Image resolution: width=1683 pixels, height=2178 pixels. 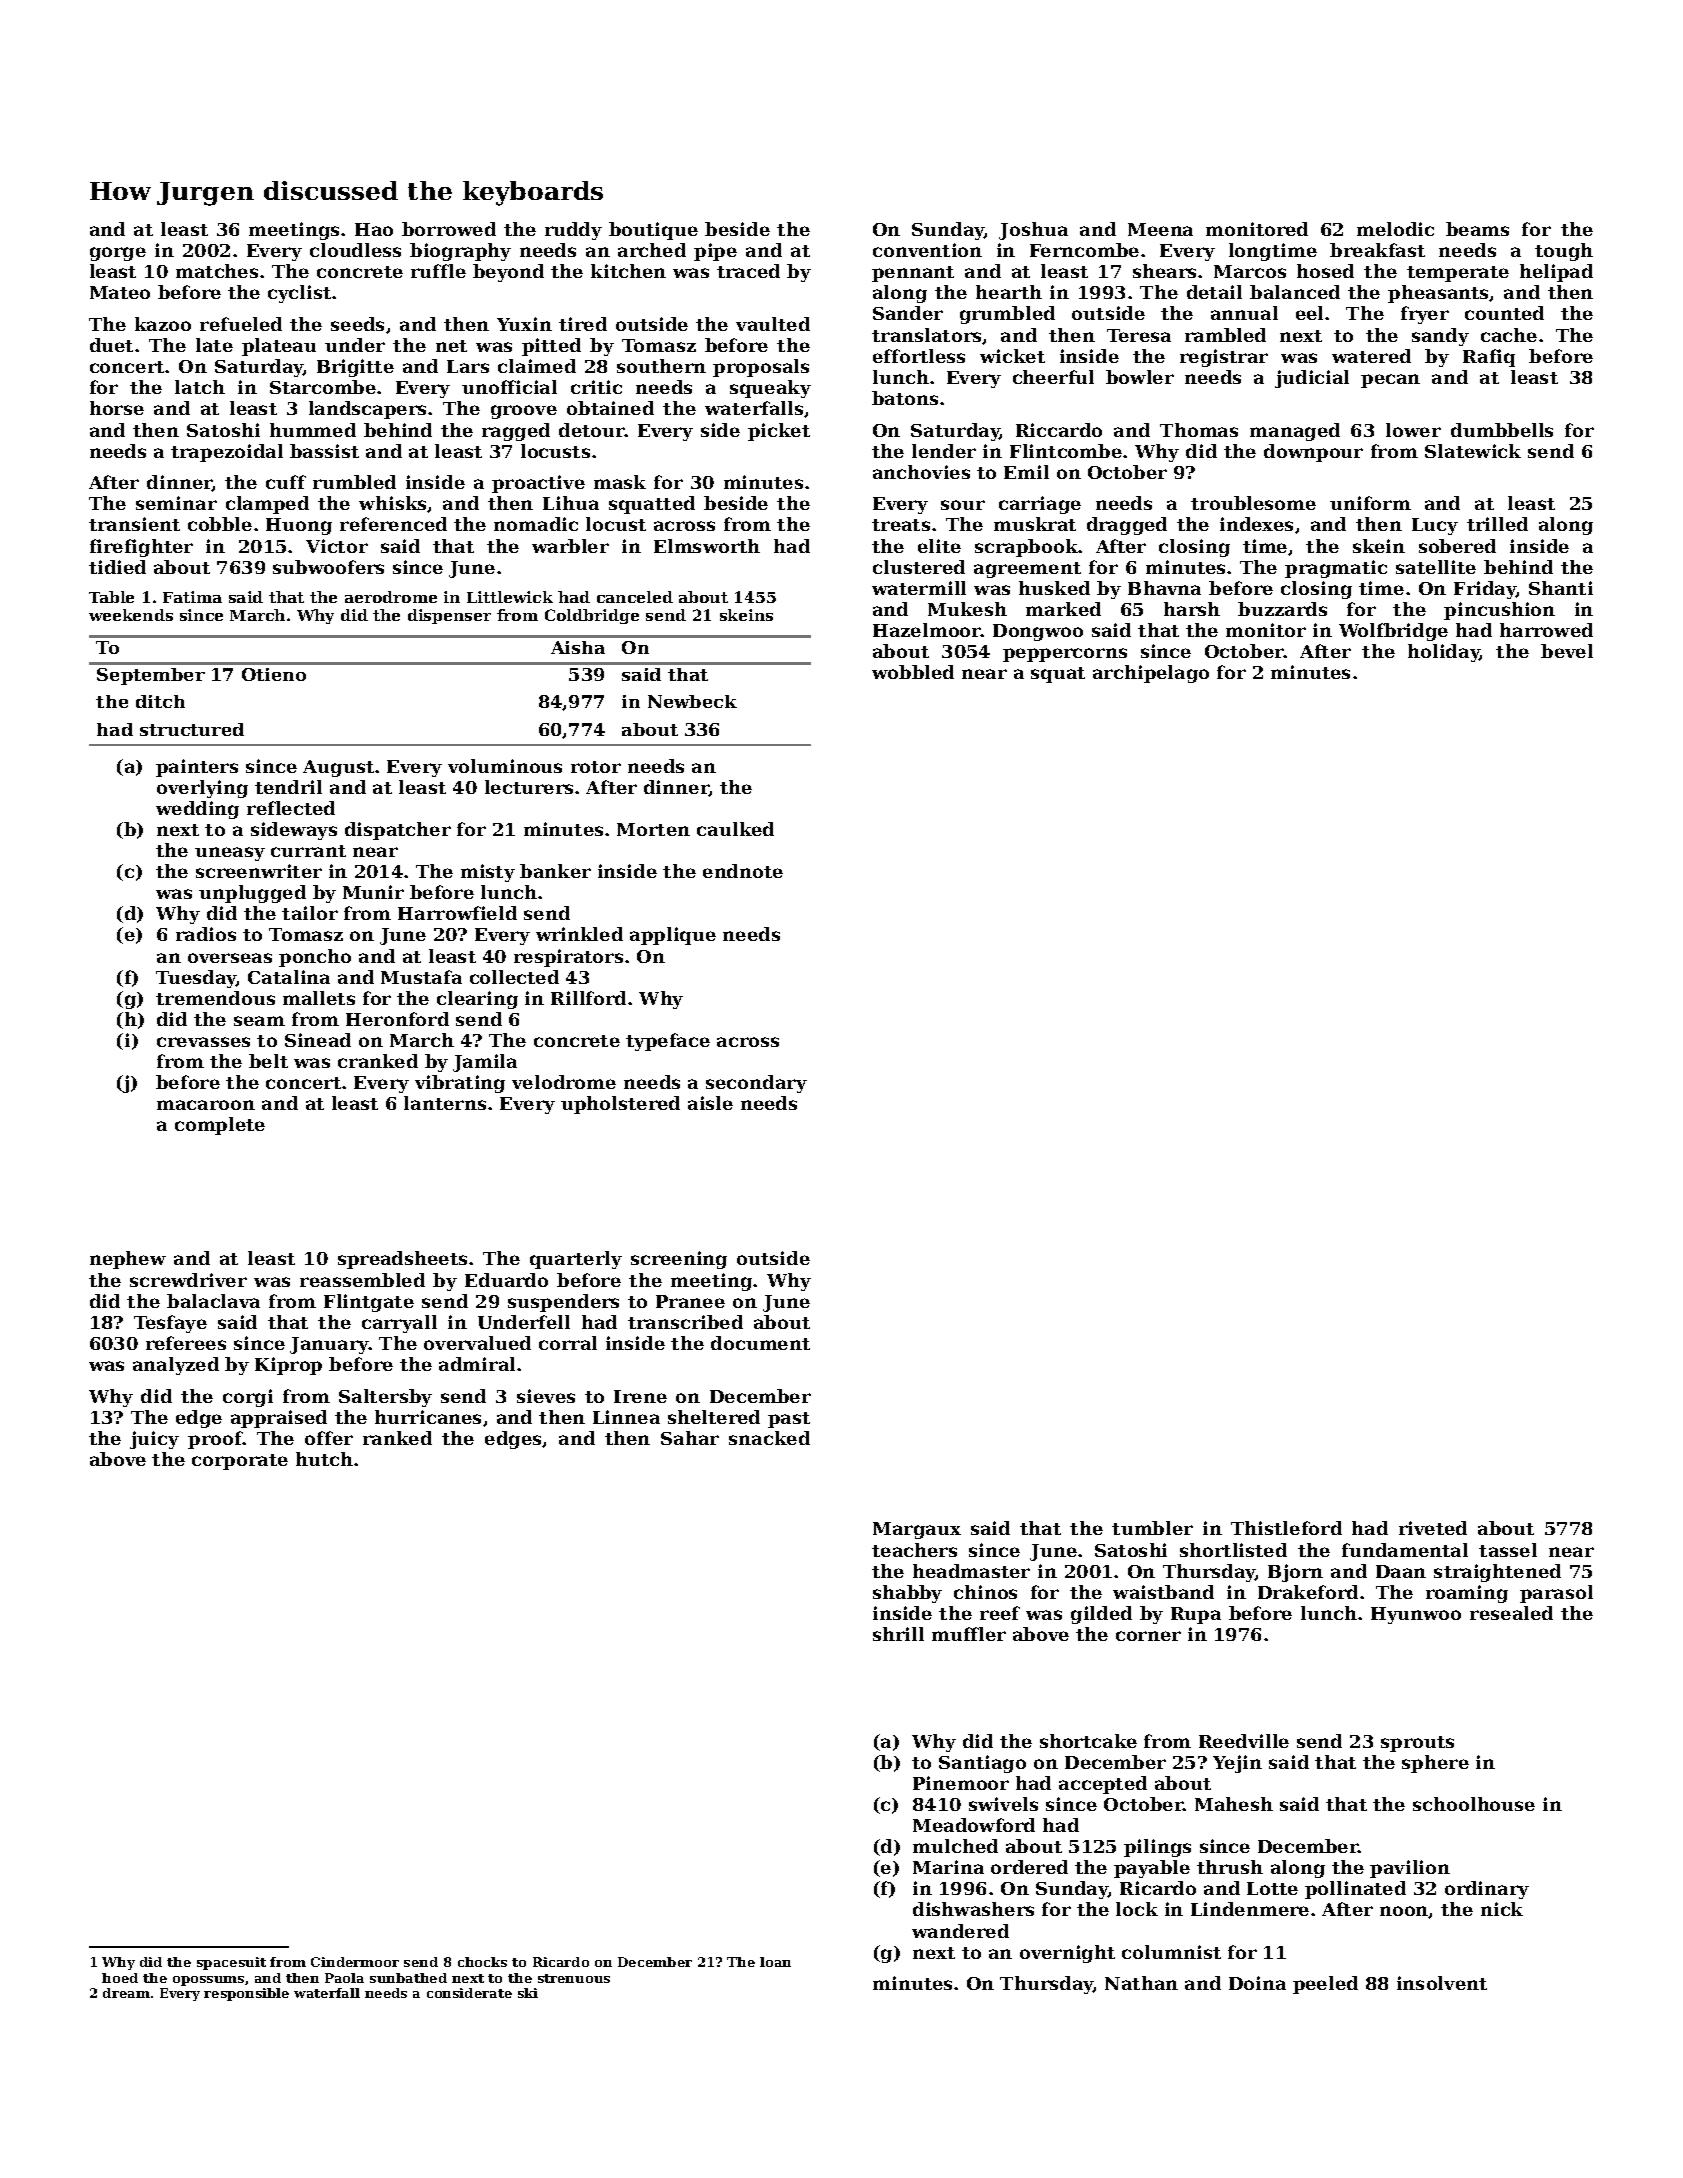 What do you see at coordinates (449, 229) in the document?
I see `borrowed` at bounding box center [449, 229].
